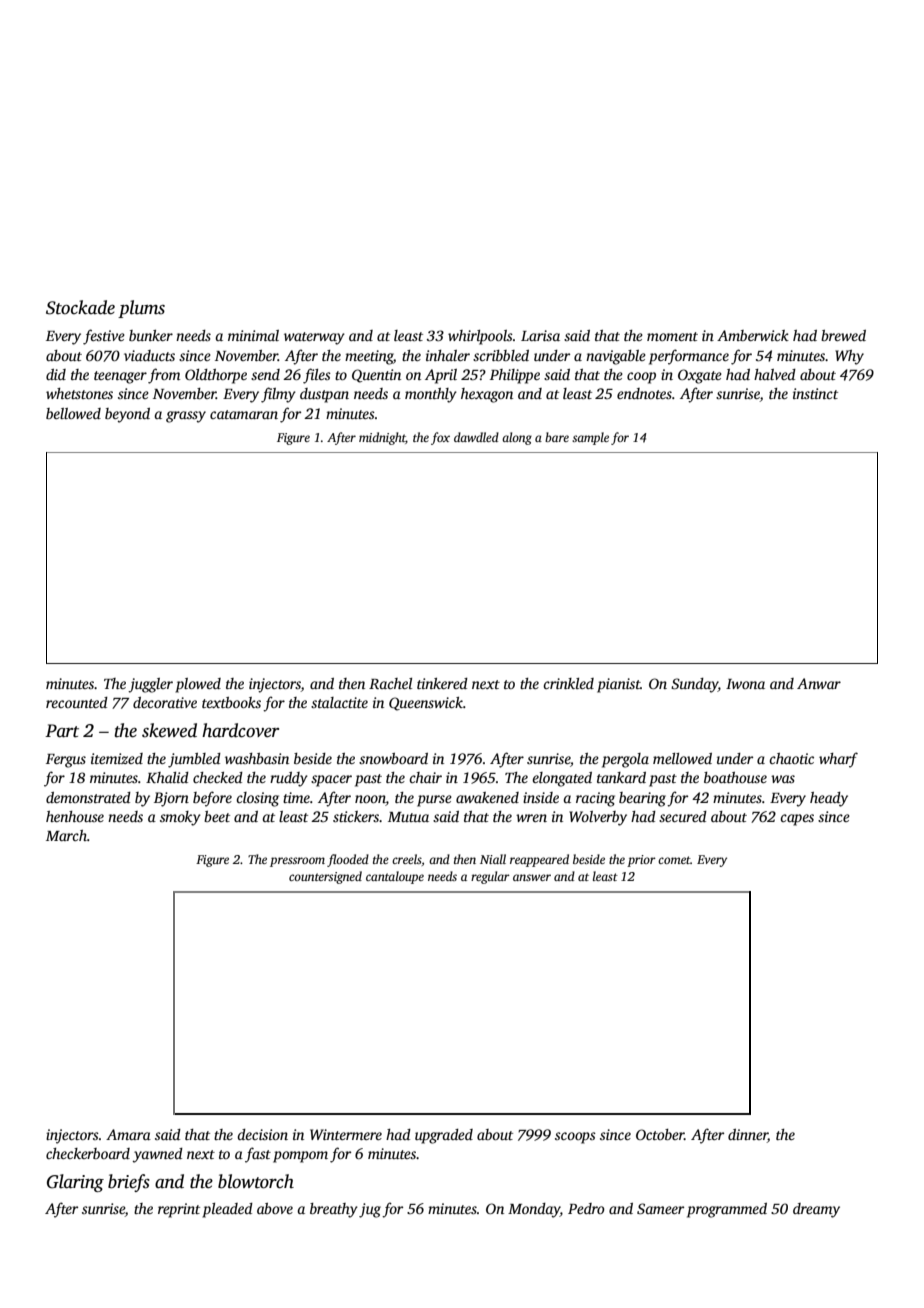 The image size is (924, 1308). What do you see at coordinates (75, 1183) in the screenshot?
I see `Glaring` at bounding box center [75, 1183].
